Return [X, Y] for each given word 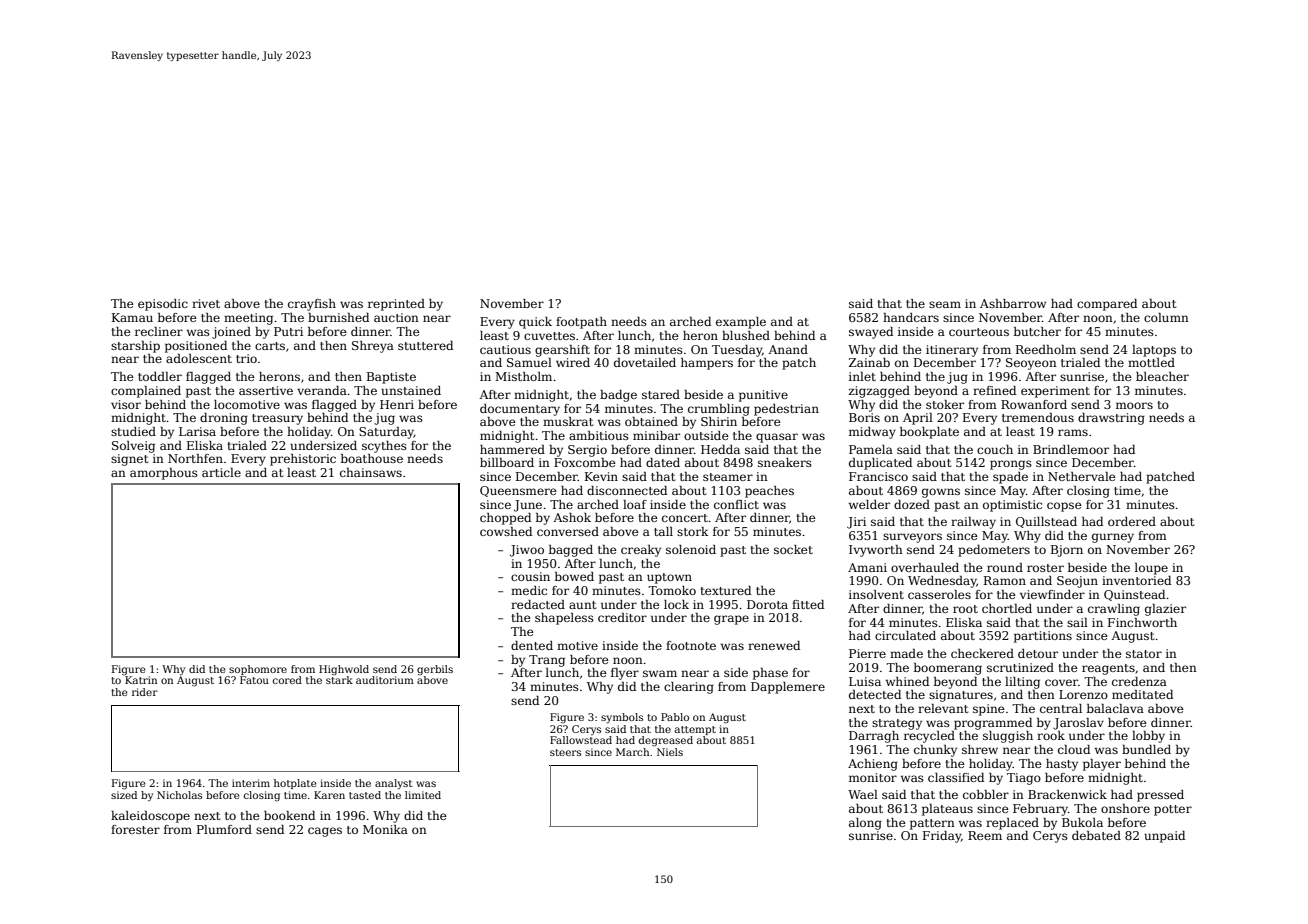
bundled [1146, 749]
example [741, 323]
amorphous [164, 474]
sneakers [785, 462]
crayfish [312, 305]
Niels [670, 752]
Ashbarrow [1013, 303]
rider [145, 692]
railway [973, 523]
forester [135, 829]
